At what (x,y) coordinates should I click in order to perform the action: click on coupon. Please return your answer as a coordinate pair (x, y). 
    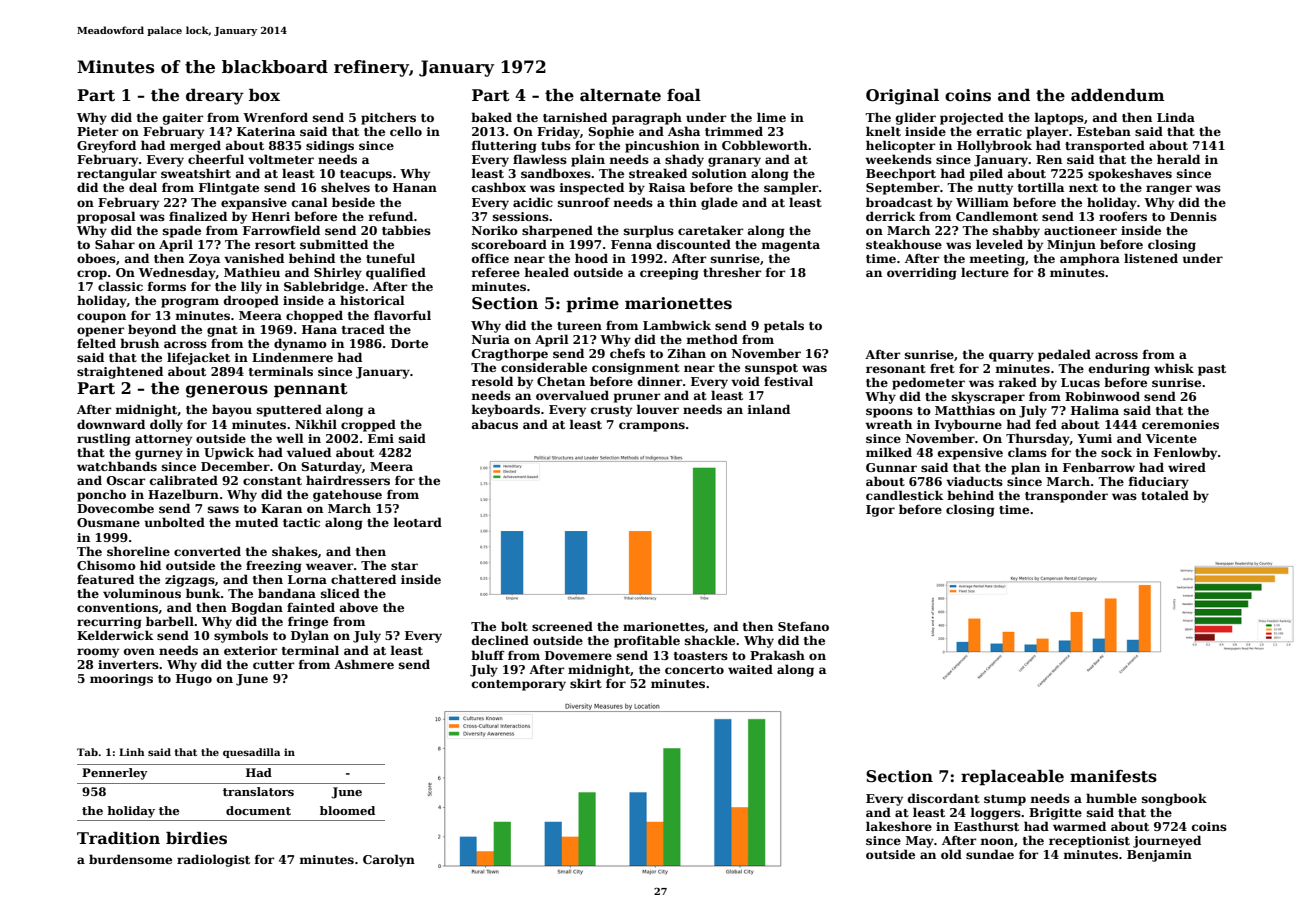
    Looking at the image, I should click on (101, 318).
